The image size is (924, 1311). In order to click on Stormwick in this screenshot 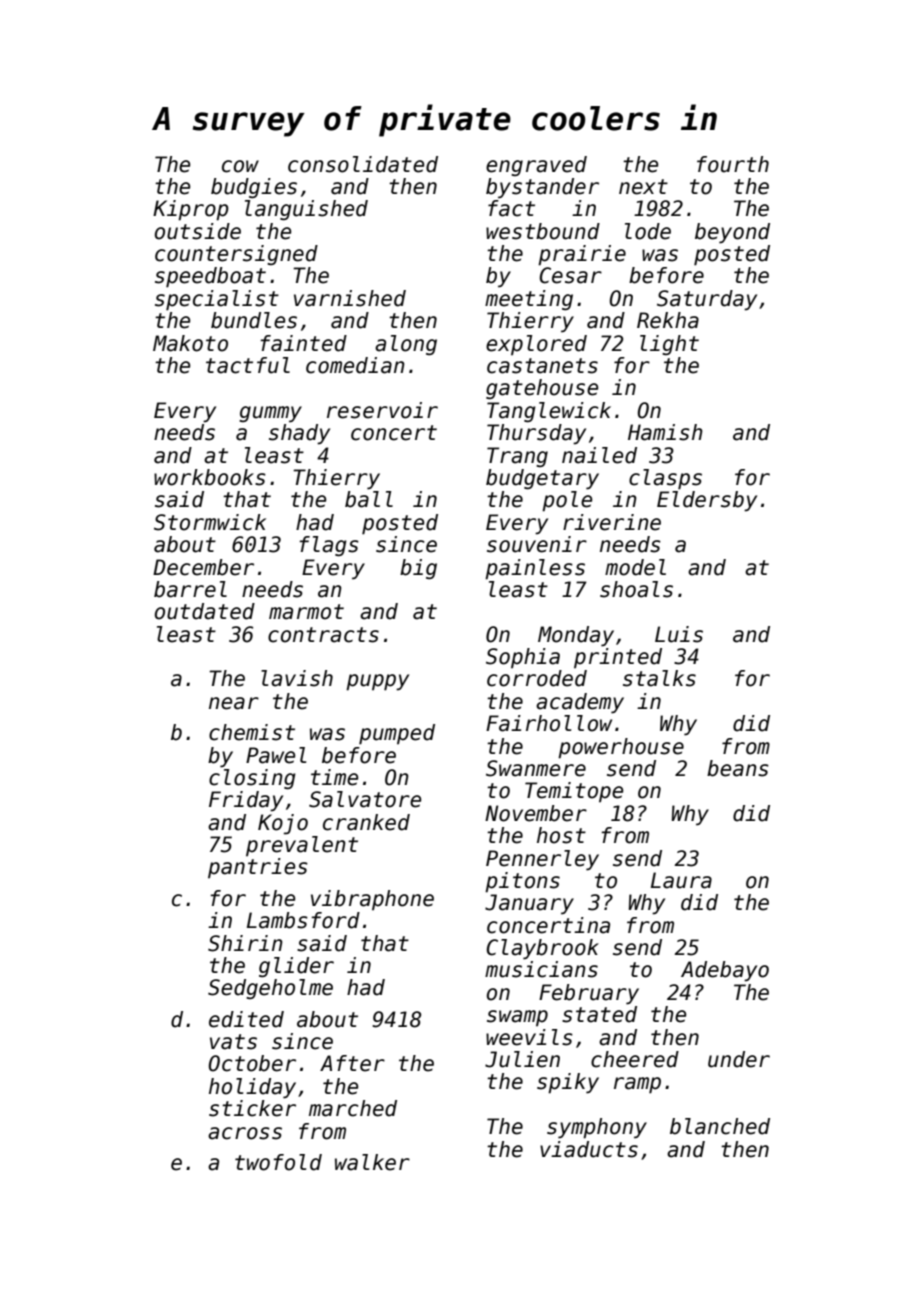, I will do `click(210, 522)`.
